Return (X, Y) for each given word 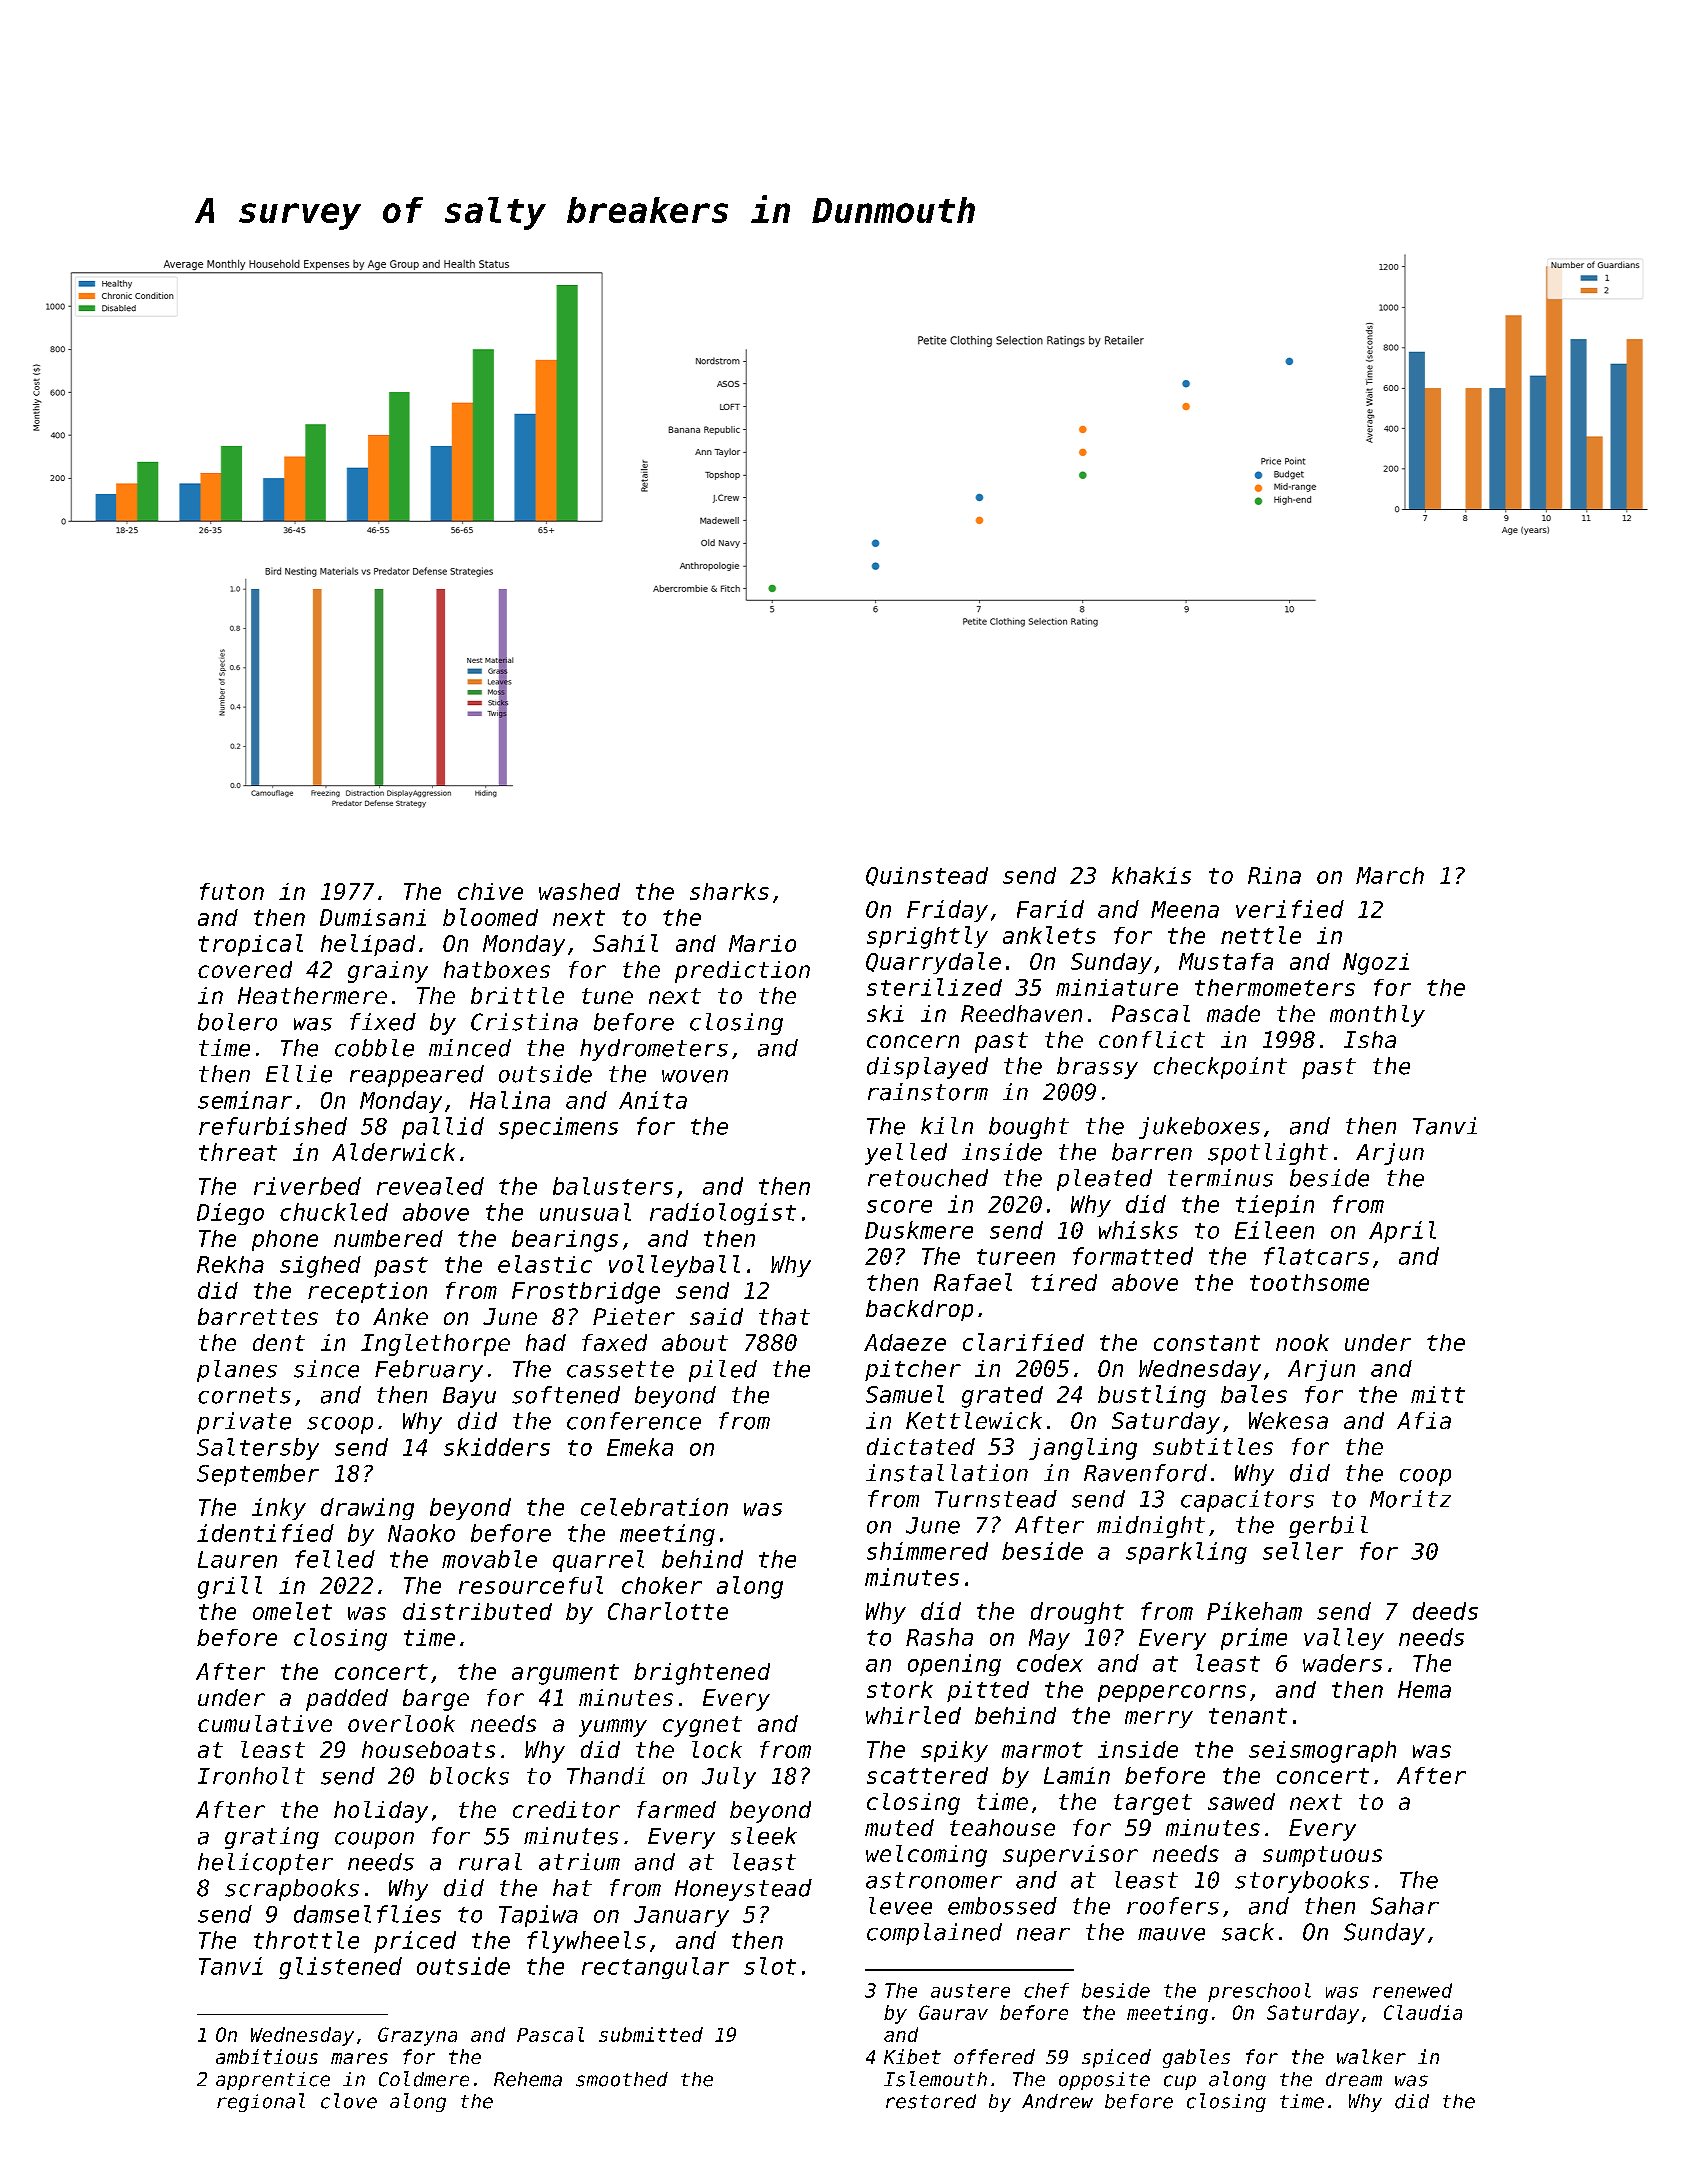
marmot (1042, 1750)
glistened (340, 1968)
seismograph (1322, 1752)
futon (232, 891)
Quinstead (927, 876)
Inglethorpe (435, 1345)
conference (634, 1421)
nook (1302, 1342)
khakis (1151, 875)
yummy (613, 1728)
